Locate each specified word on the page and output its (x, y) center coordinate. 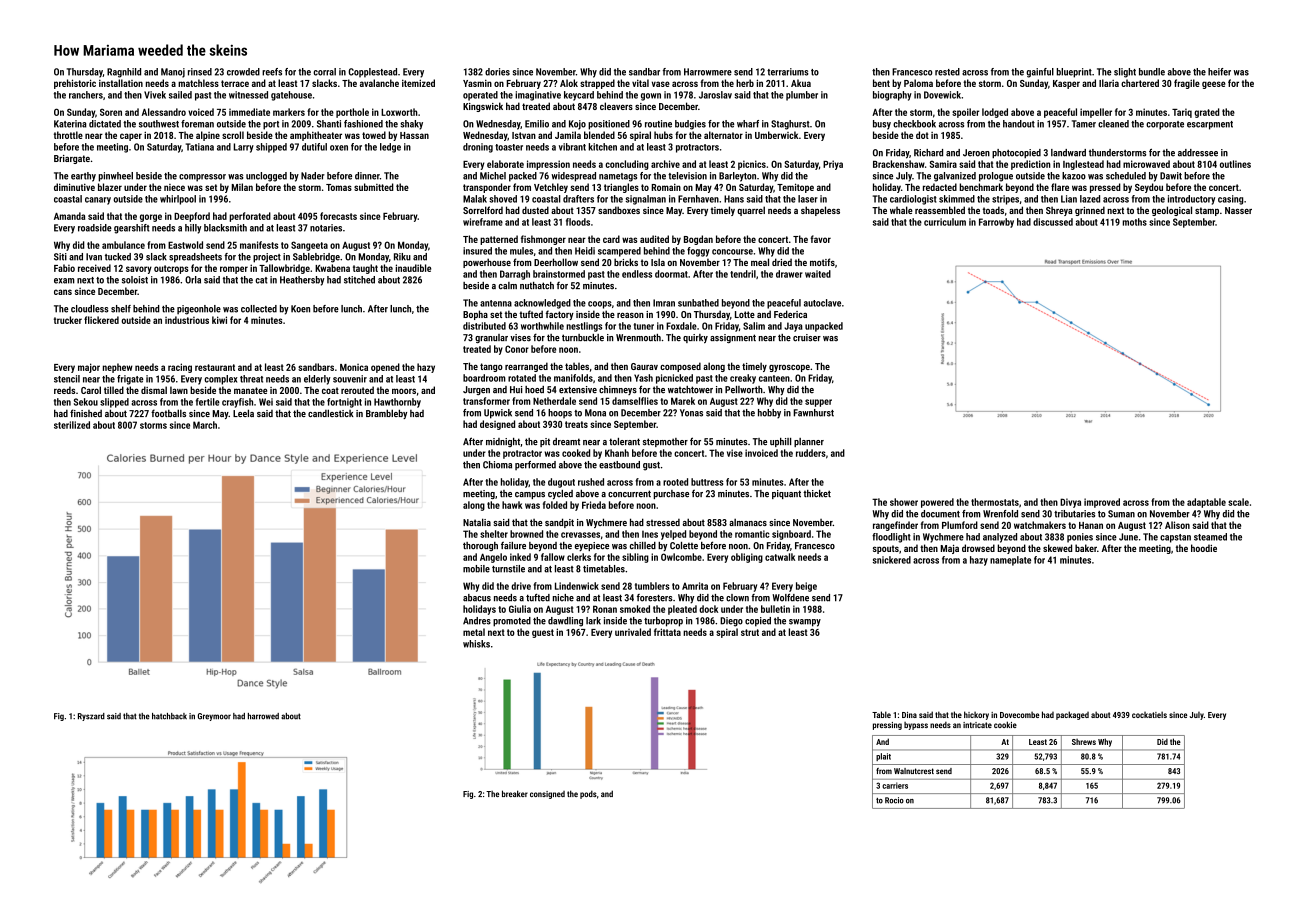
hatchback (169, 716)
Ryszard (91, 717)
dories (497, 72)
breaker (515, 793)
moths (1135, 222)
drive (521, 586)
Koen (300, 309)
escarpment (1210, 125)
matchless (198, 83)
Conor (517, 349)
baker (1086, 548)
